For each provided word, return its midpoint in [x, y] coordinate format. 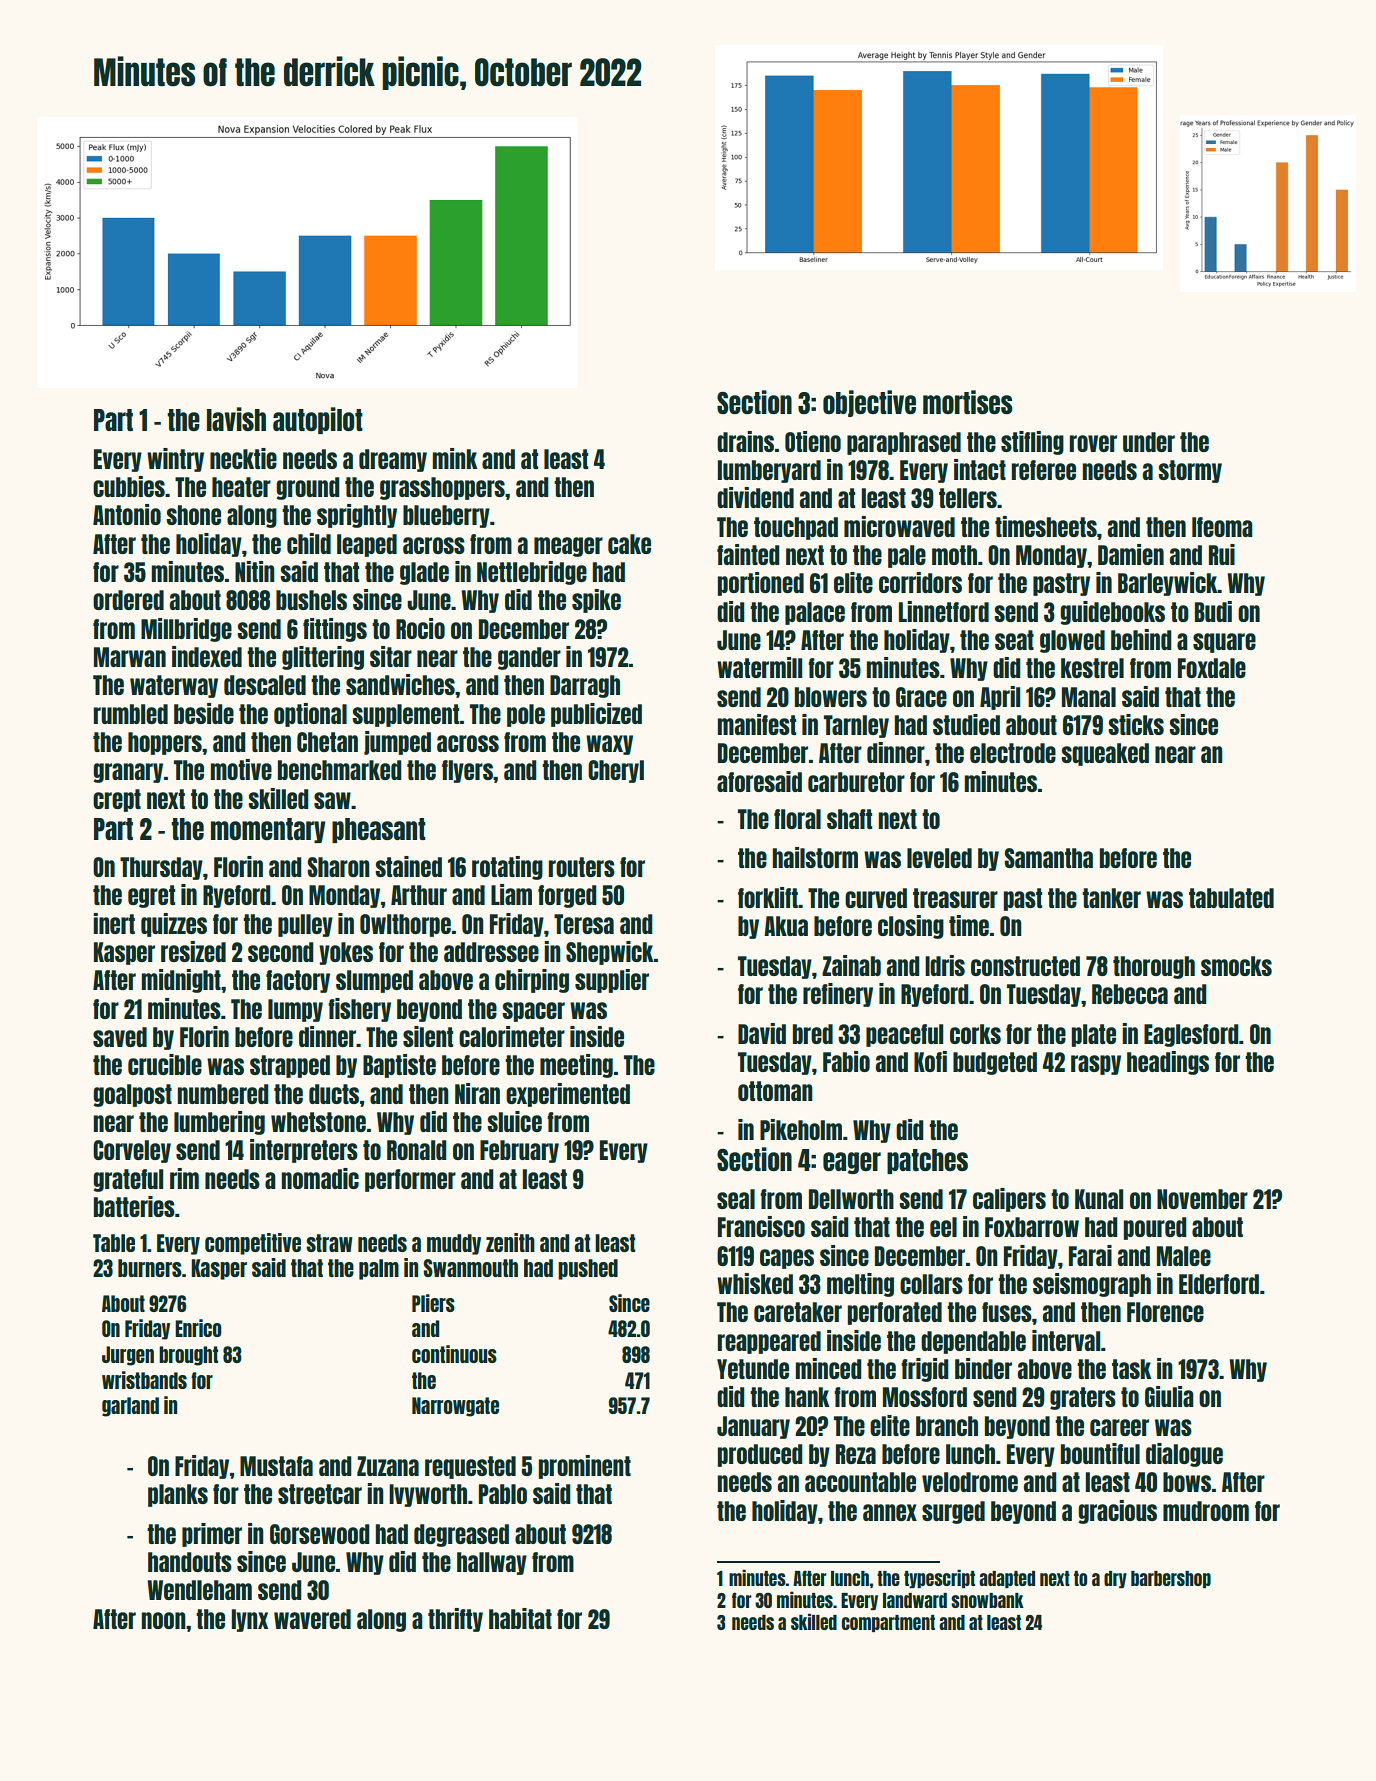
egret [151, 896]
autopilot [318, 420]
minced [829, 1368]
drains [745, 441]
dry [1115, 1579]
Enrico [198, 1328]
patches [927, 1161]
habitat [520, 1618]
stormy [1190, 471]
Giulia [1169, 1396]
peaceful [905, 1035]
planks [178, 1495]
